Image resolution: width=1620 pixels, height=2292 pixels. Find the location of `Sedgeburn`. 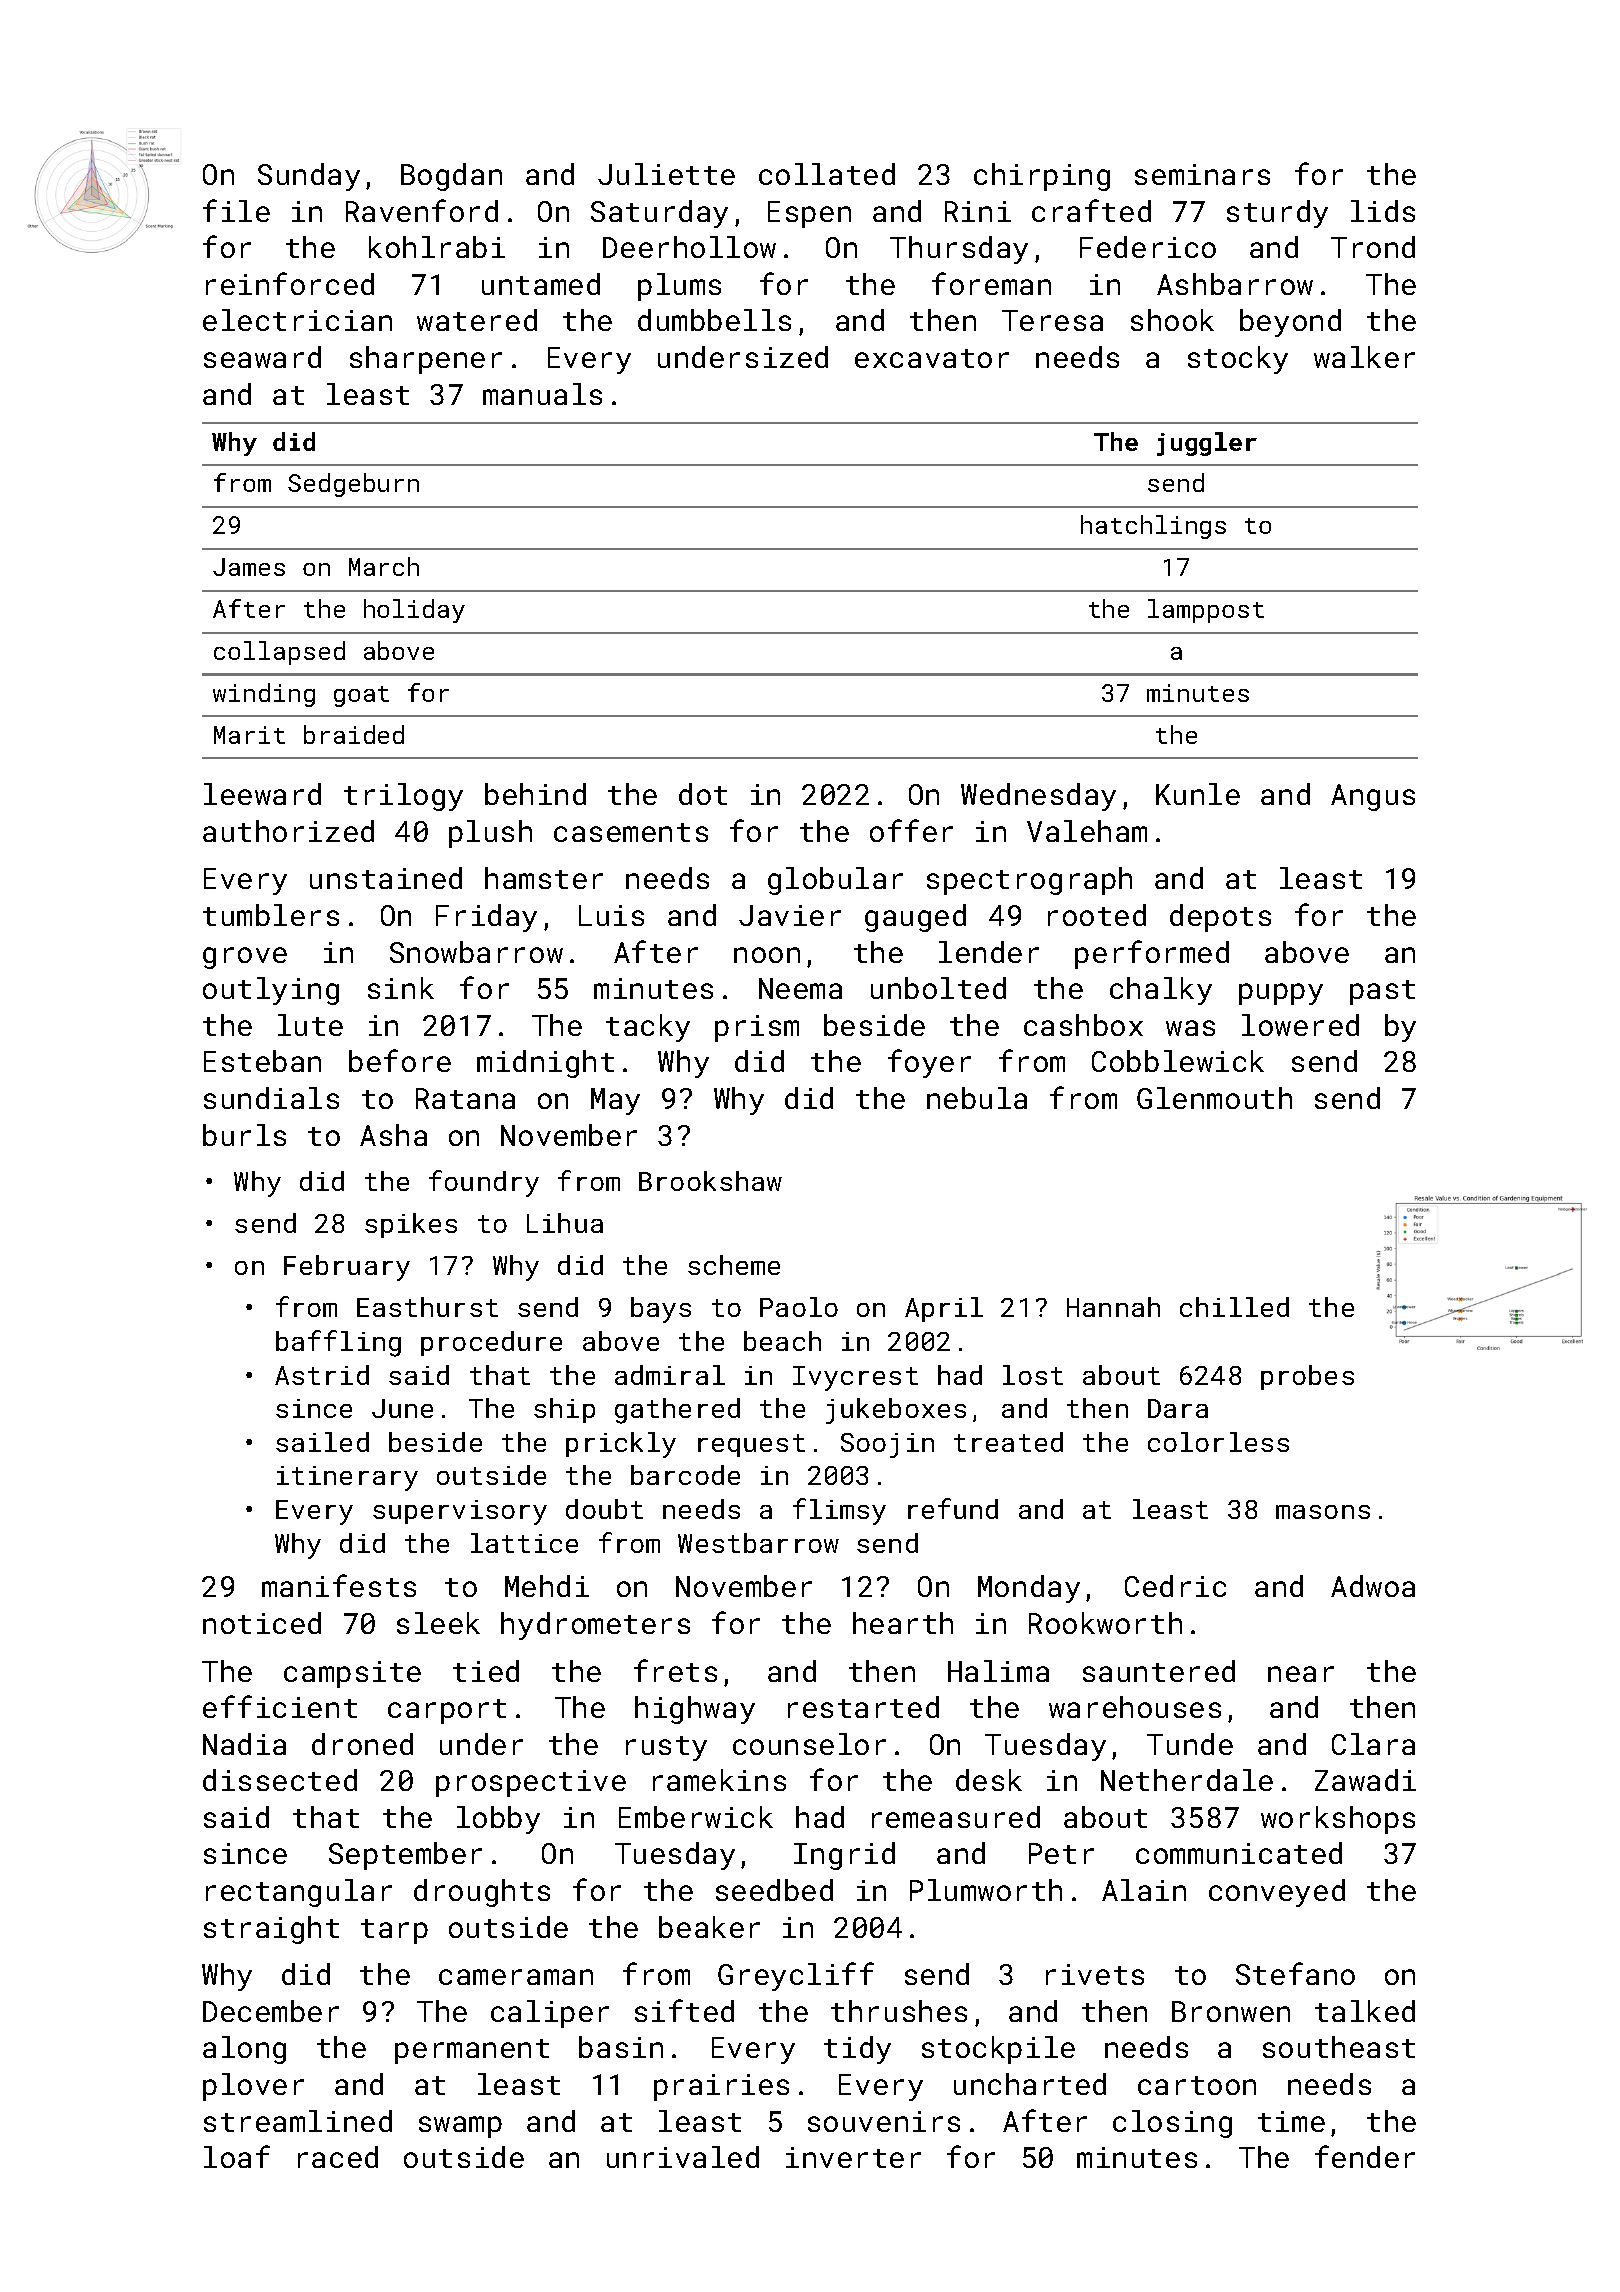

Sedgeburn is located at coordinates (353, 485).
